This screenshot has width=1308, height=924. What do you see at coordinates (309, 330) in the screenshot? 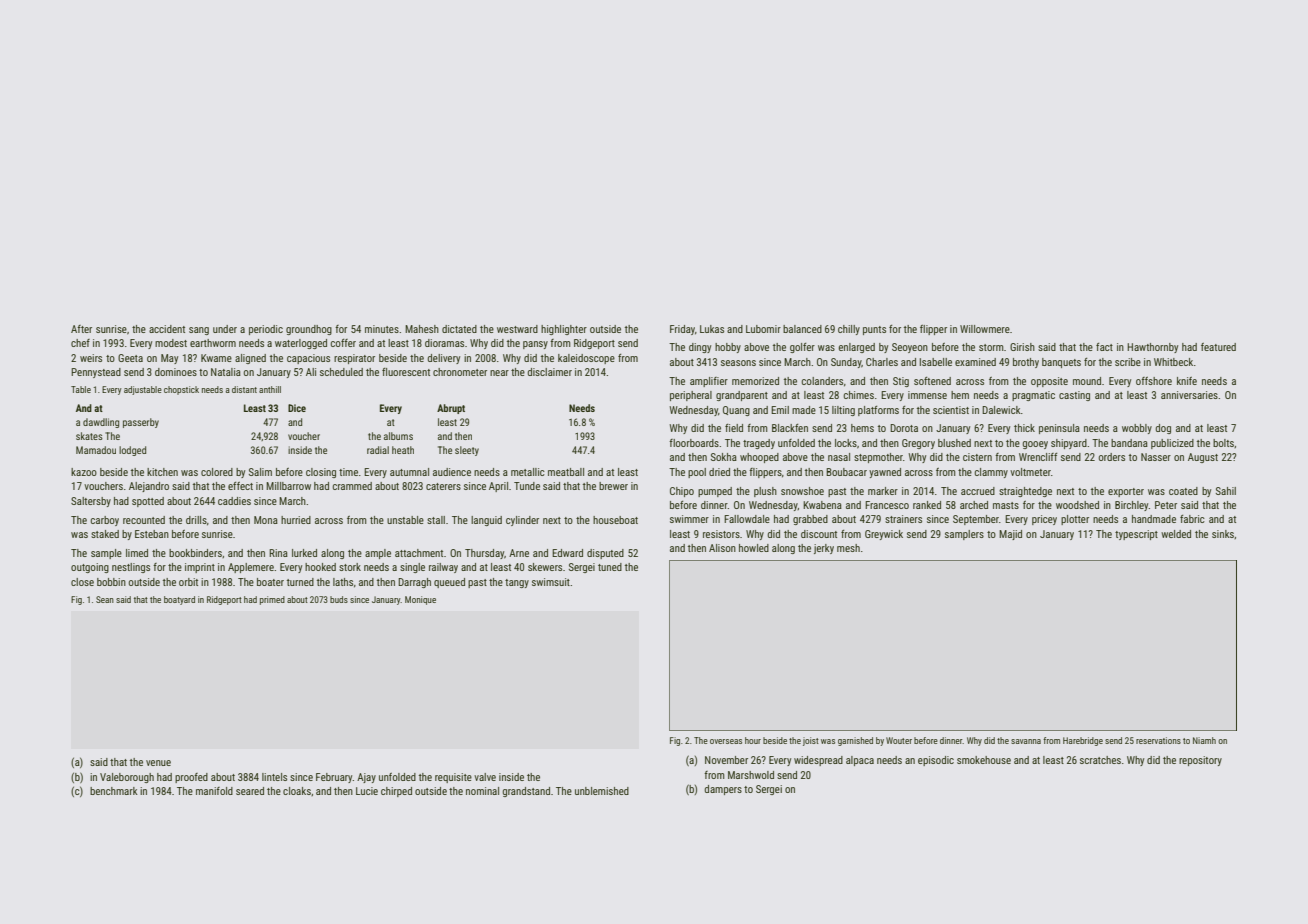
I see `groundhog` at bounding box center [309, 330].
